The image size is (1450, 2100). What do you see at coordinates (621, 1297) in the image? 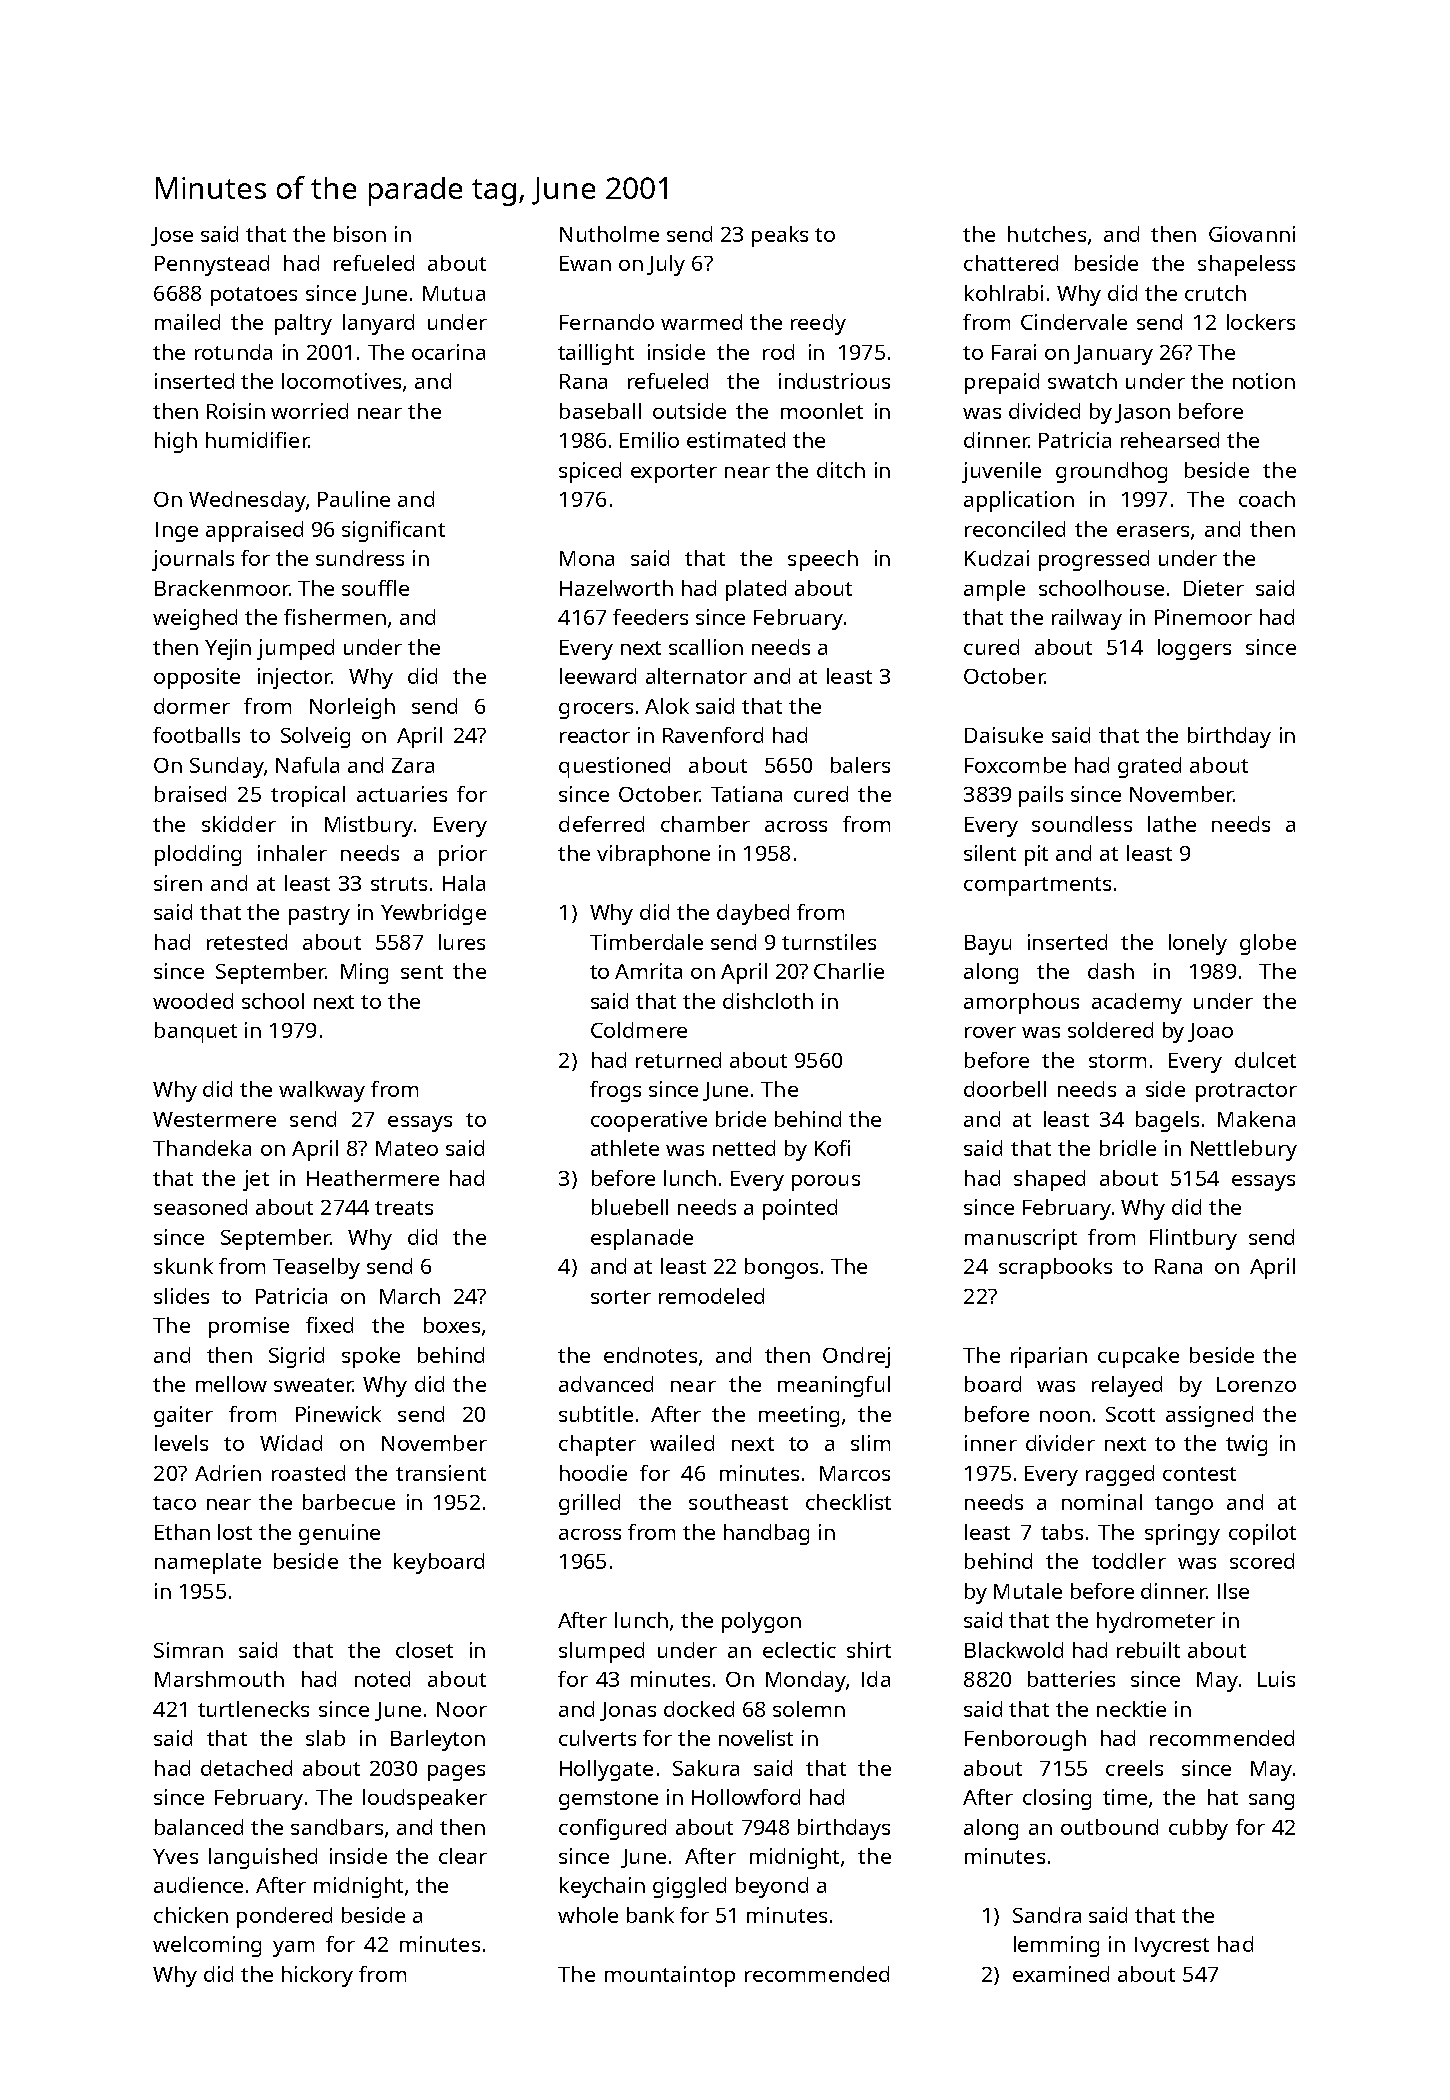
I see `sorter` at bounding box center [621, 1297].
